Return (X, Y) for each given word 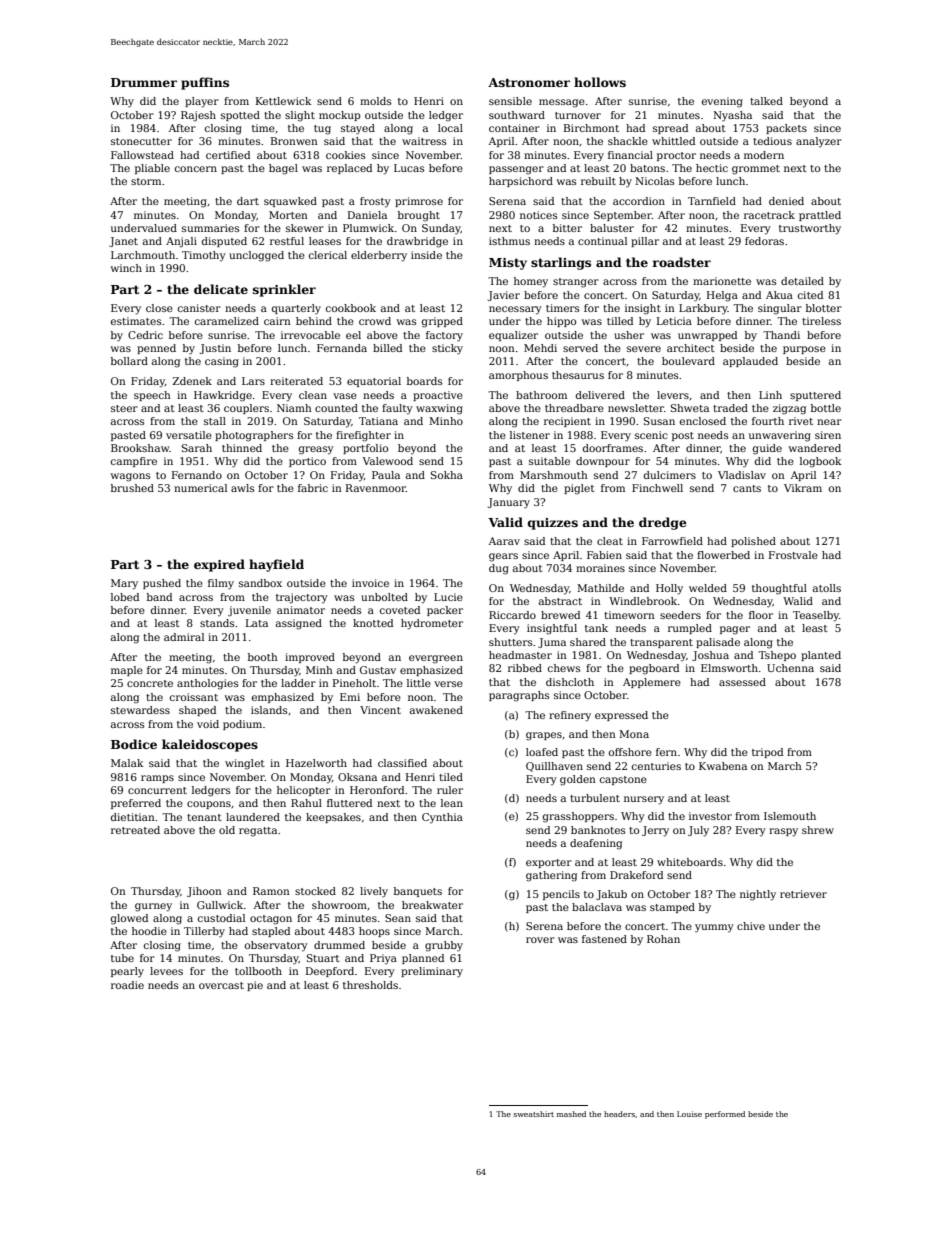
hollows (600, 82)
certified (228, 155)
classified (402, 763)
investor (710, 816)
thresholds (370, 985)
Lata (257, 623)
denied (786, 201)
